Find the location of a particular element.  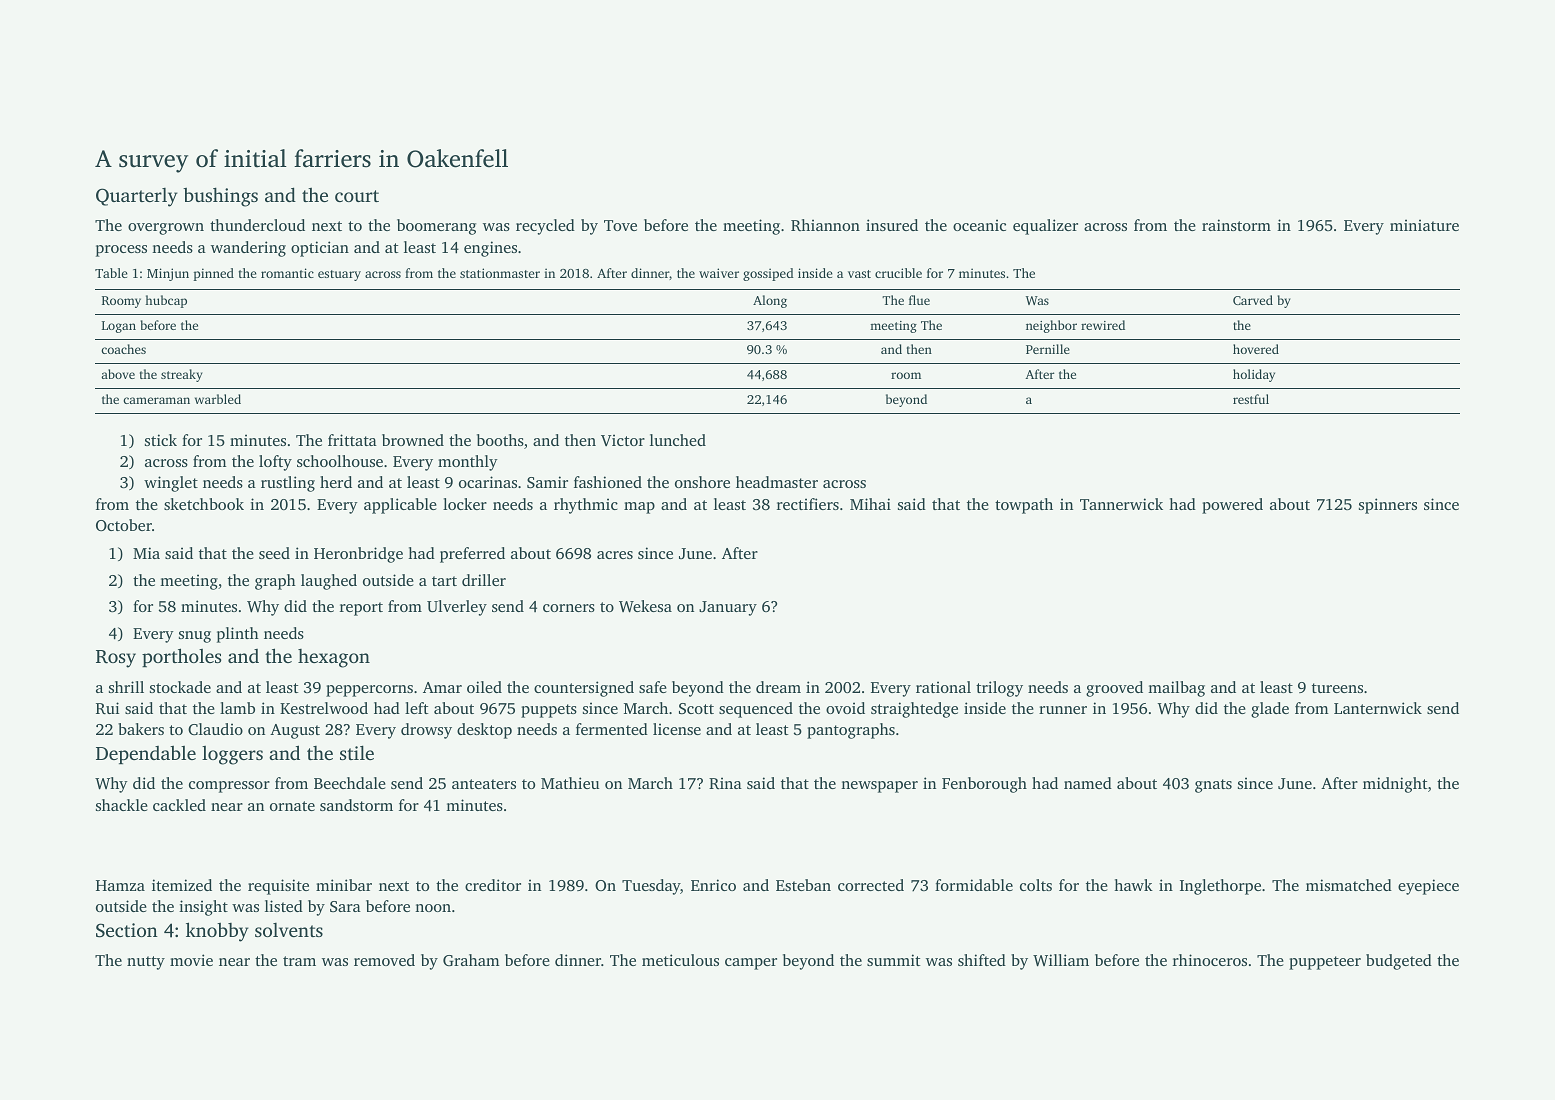

Table is located at coordinates (111, 273).
